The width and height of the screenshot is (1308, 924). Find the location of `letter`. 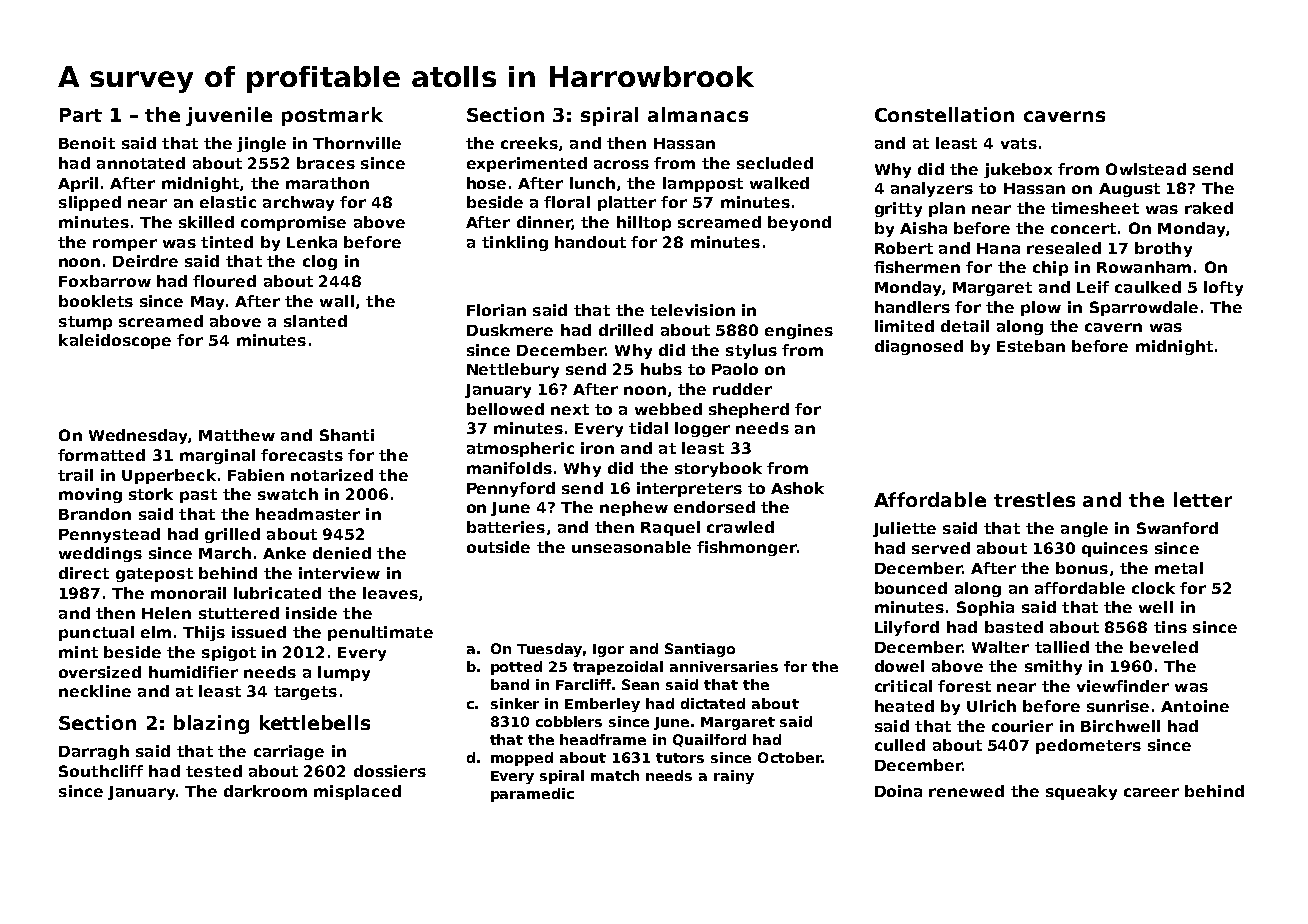

letter is located at coordinates (1203, 499).
